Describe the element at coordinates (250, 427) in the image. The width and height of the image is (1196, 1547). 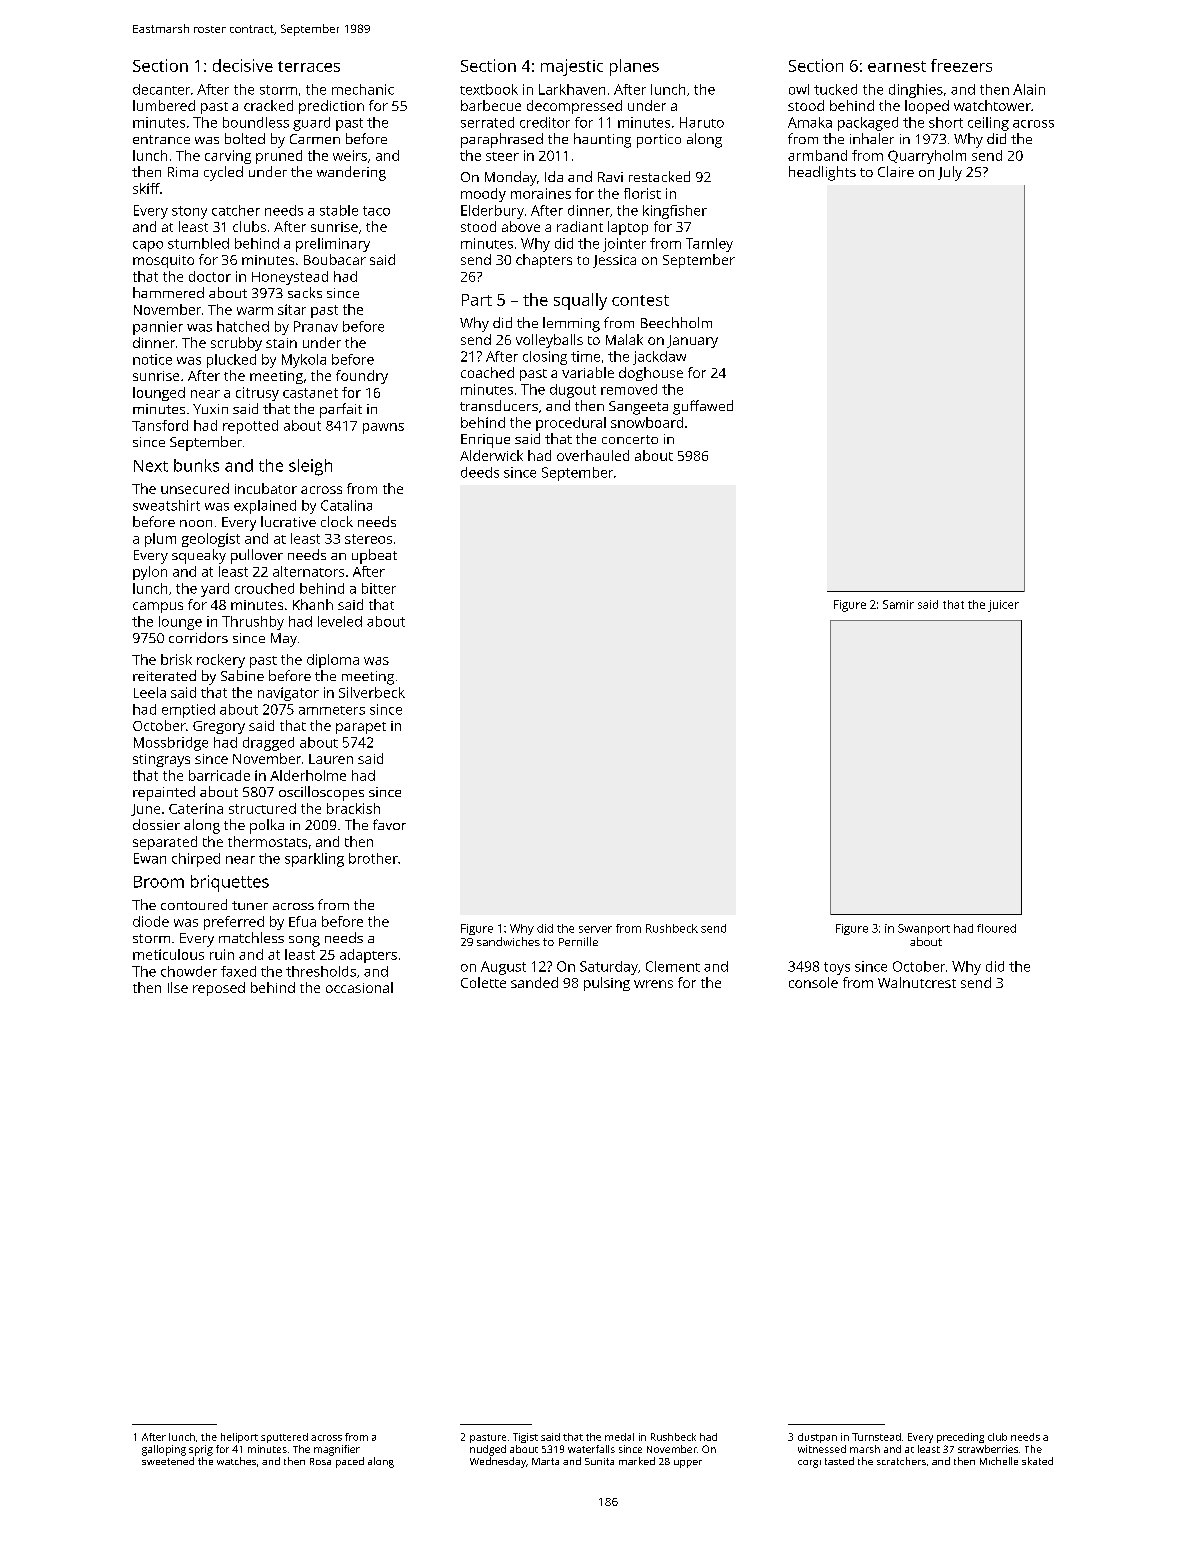
I see `repotted` at that location.
